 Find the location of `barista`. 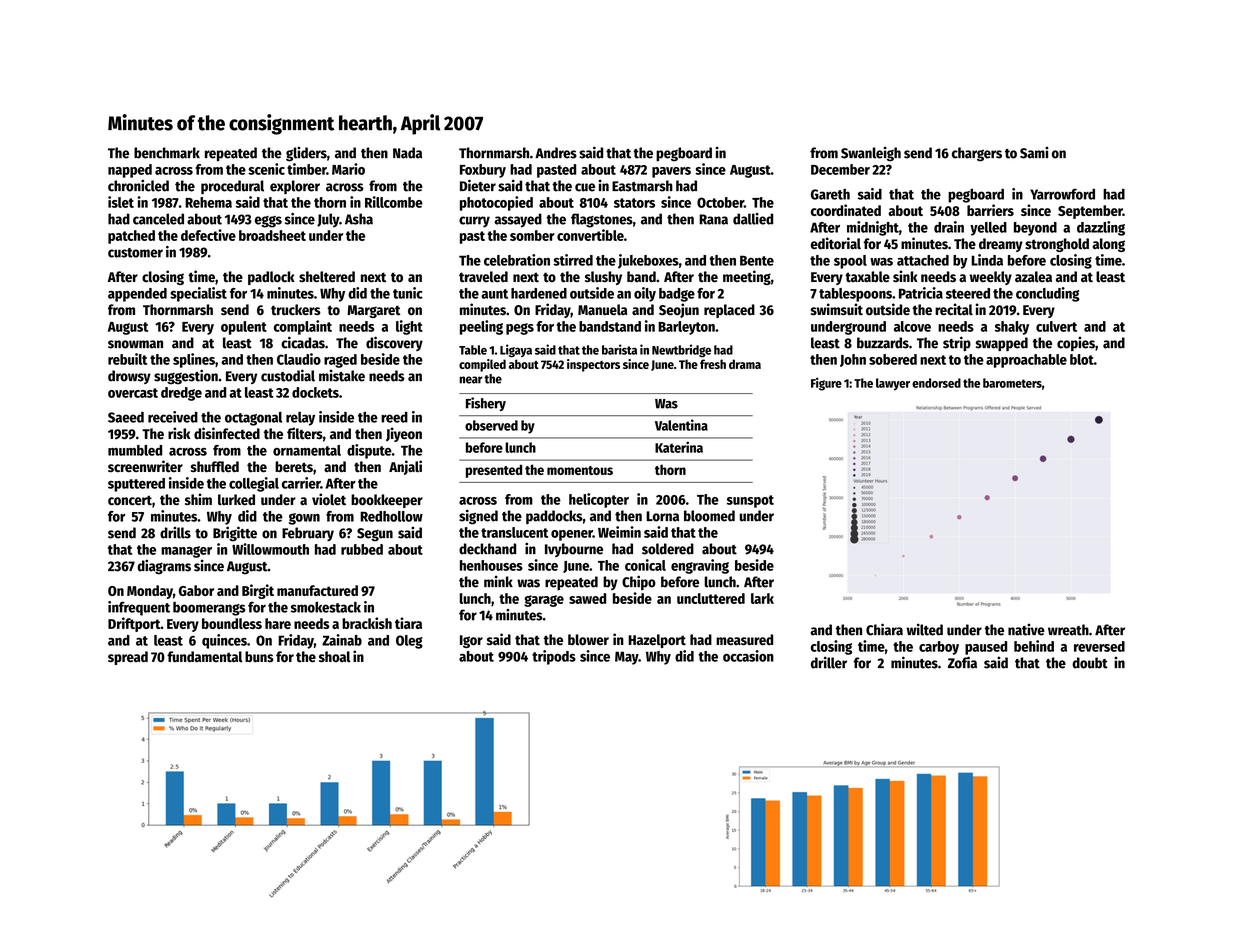

barista is located at coordinates (619, 349).
